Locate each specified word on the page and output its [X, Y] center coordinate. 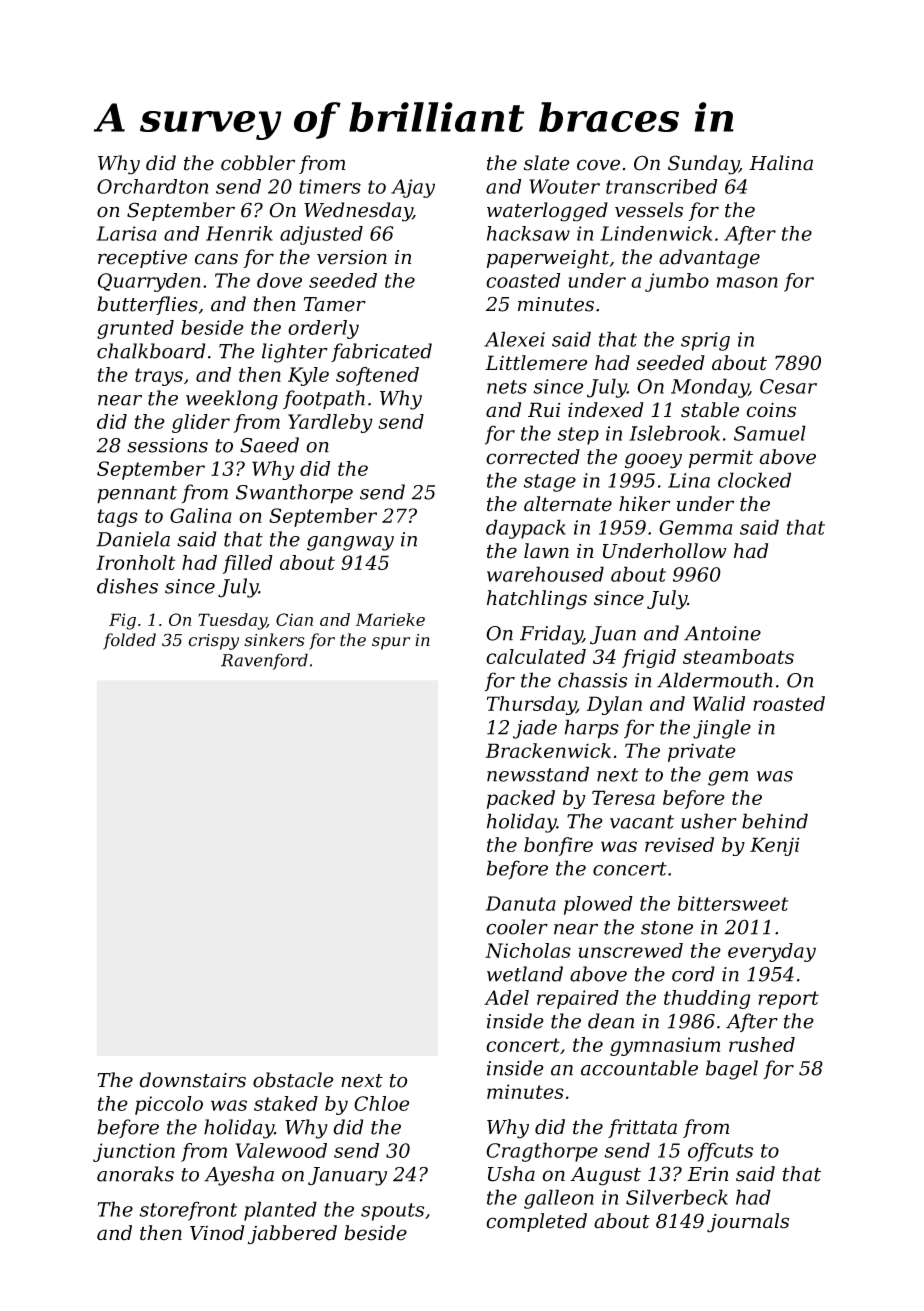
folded [129, 641]
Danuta [521, 903]
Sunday [703, 165]
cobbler [258, 163]
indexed [606, 410]
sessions [167, 445]
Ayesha [239, 1176]
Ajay [413, 188]
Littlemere [536, 363]
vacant [642, 822]
